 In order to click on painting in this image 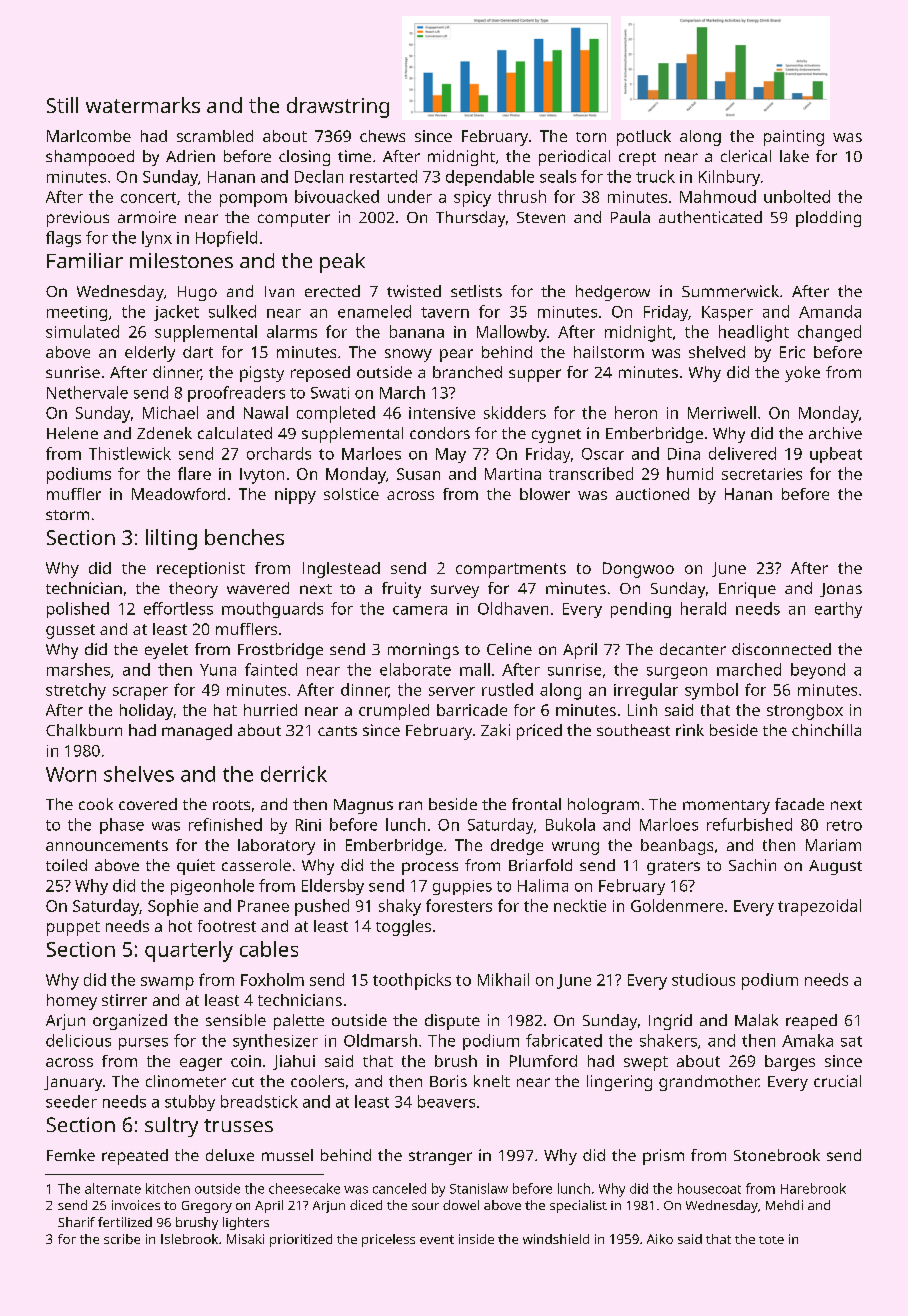, I will do `click(794, 138)`.
